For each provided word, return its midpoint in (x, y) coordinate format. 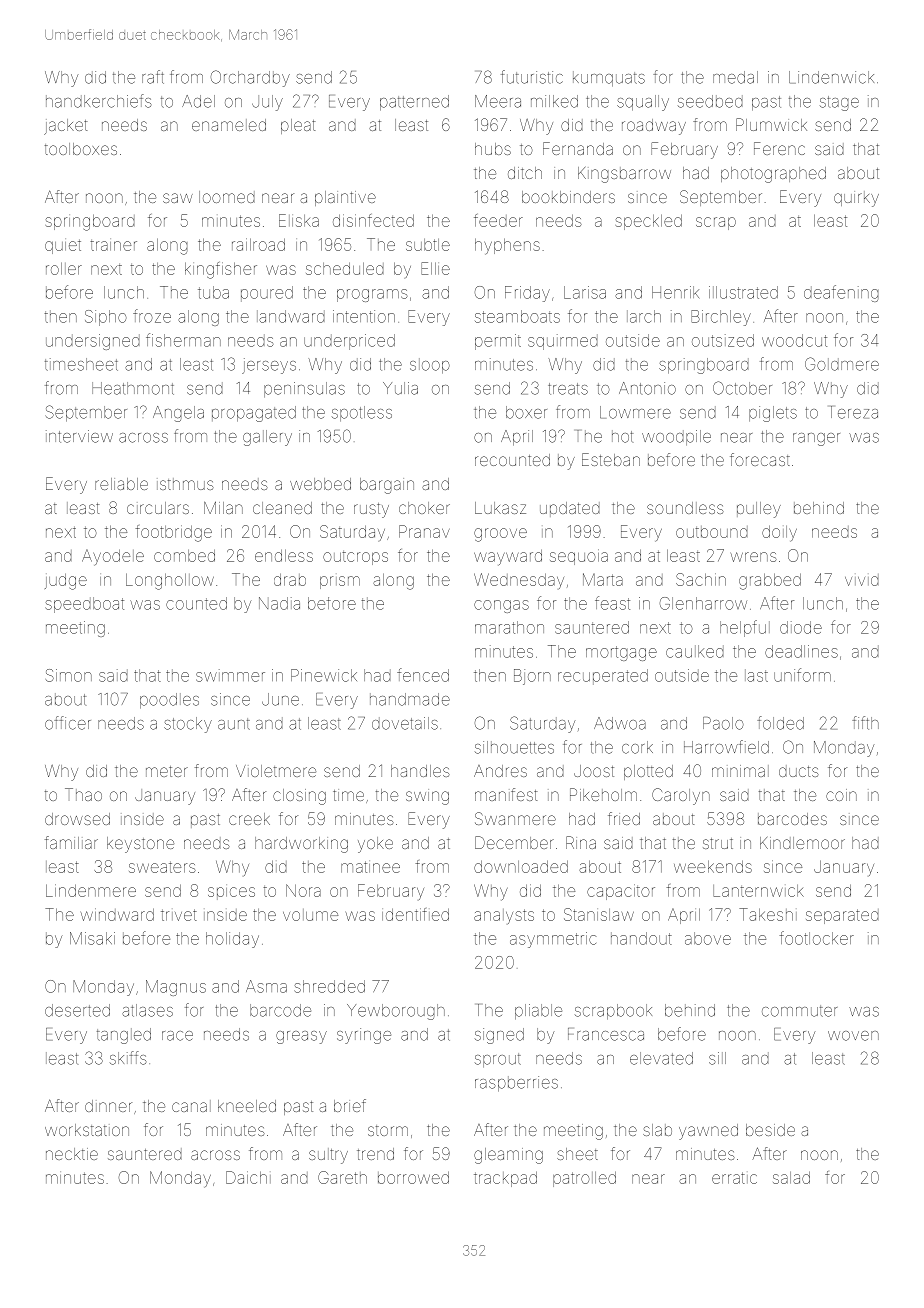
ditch (525, 173)
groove (500, 535)
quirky (856, 199)
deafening (841, 293)
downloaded (521, 866)
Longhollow (170, 581)
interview (79, 436)
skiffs (128, 1058)
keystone (140, 845)
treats (568, 389)
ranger (816, 439)
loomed (227, 197)
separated (842, 916)
